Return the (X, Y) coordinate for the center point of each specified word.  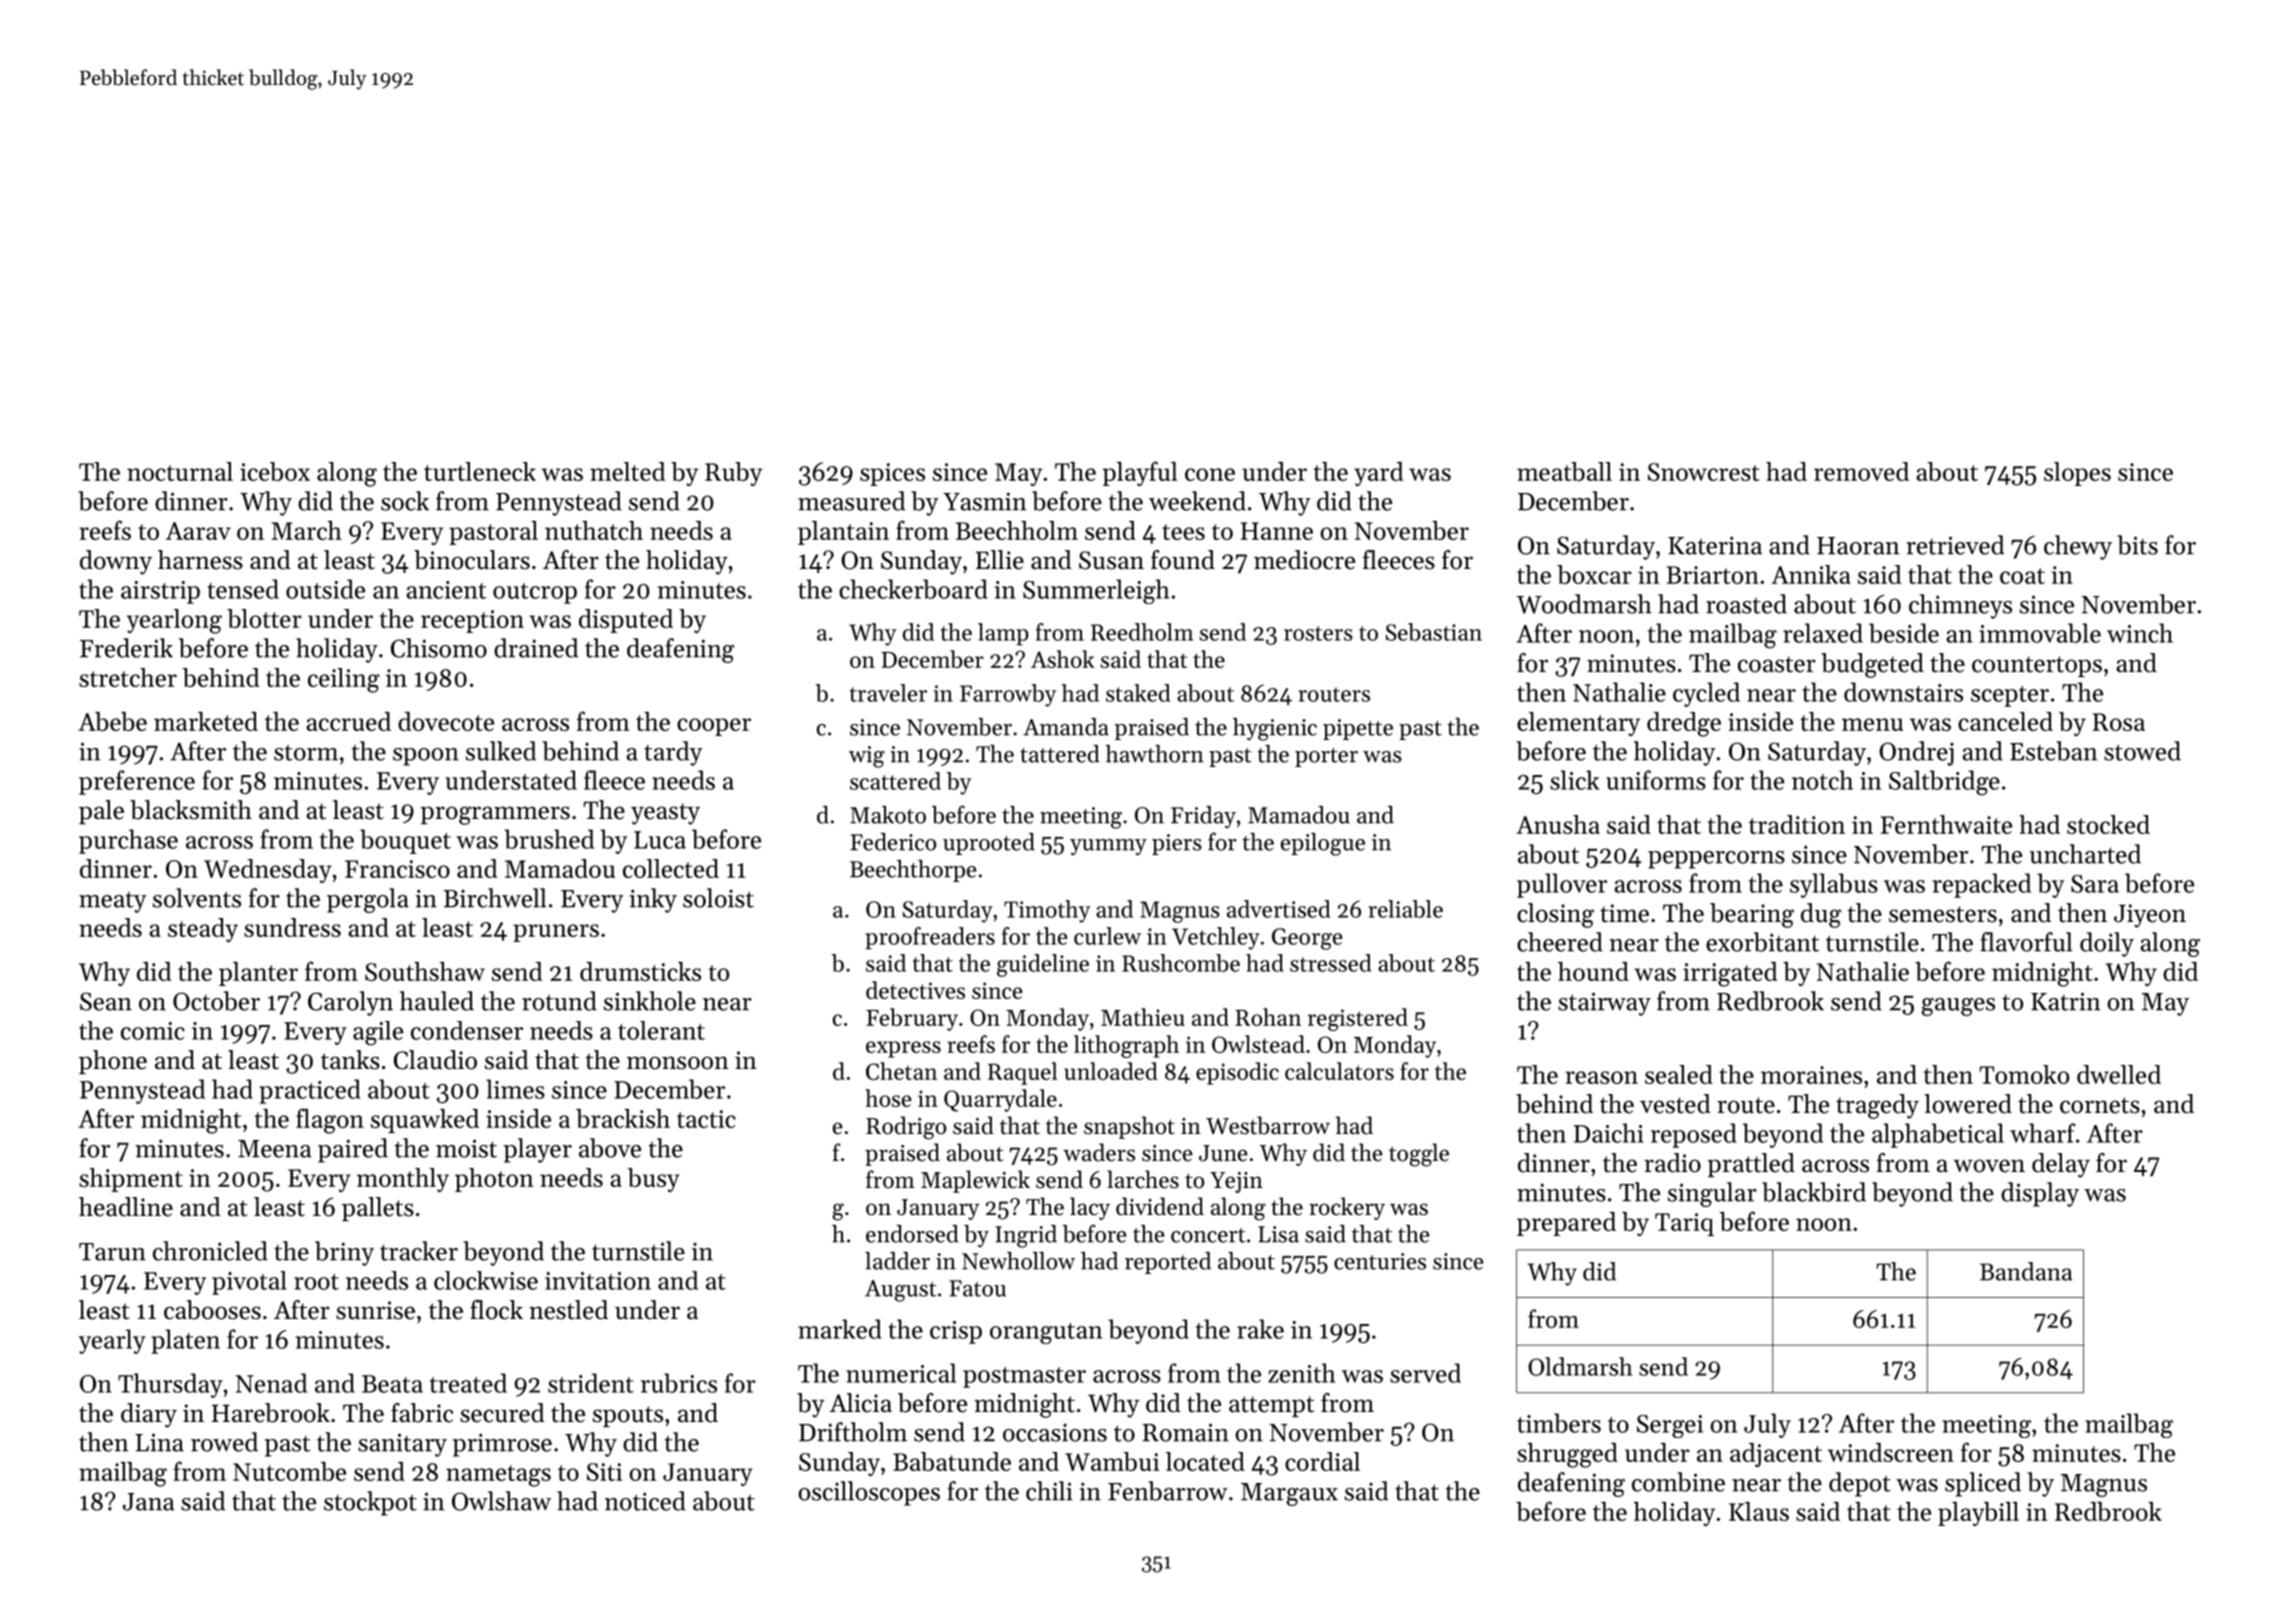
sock (405, 501)
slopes (2077, 474)
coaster (1777, 664)
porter (1326, 757)
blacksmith (191, 810)
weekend (1197, 501)
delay (2061, 1165)
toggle (1419, 1155)
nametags (498, 1476)
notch (1822, 780)
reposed (1694, 1135)
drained (536, 648)
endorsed (912, 1234)
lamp (1003, 634)
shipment (131, 1180)
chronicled (210, 1251)
